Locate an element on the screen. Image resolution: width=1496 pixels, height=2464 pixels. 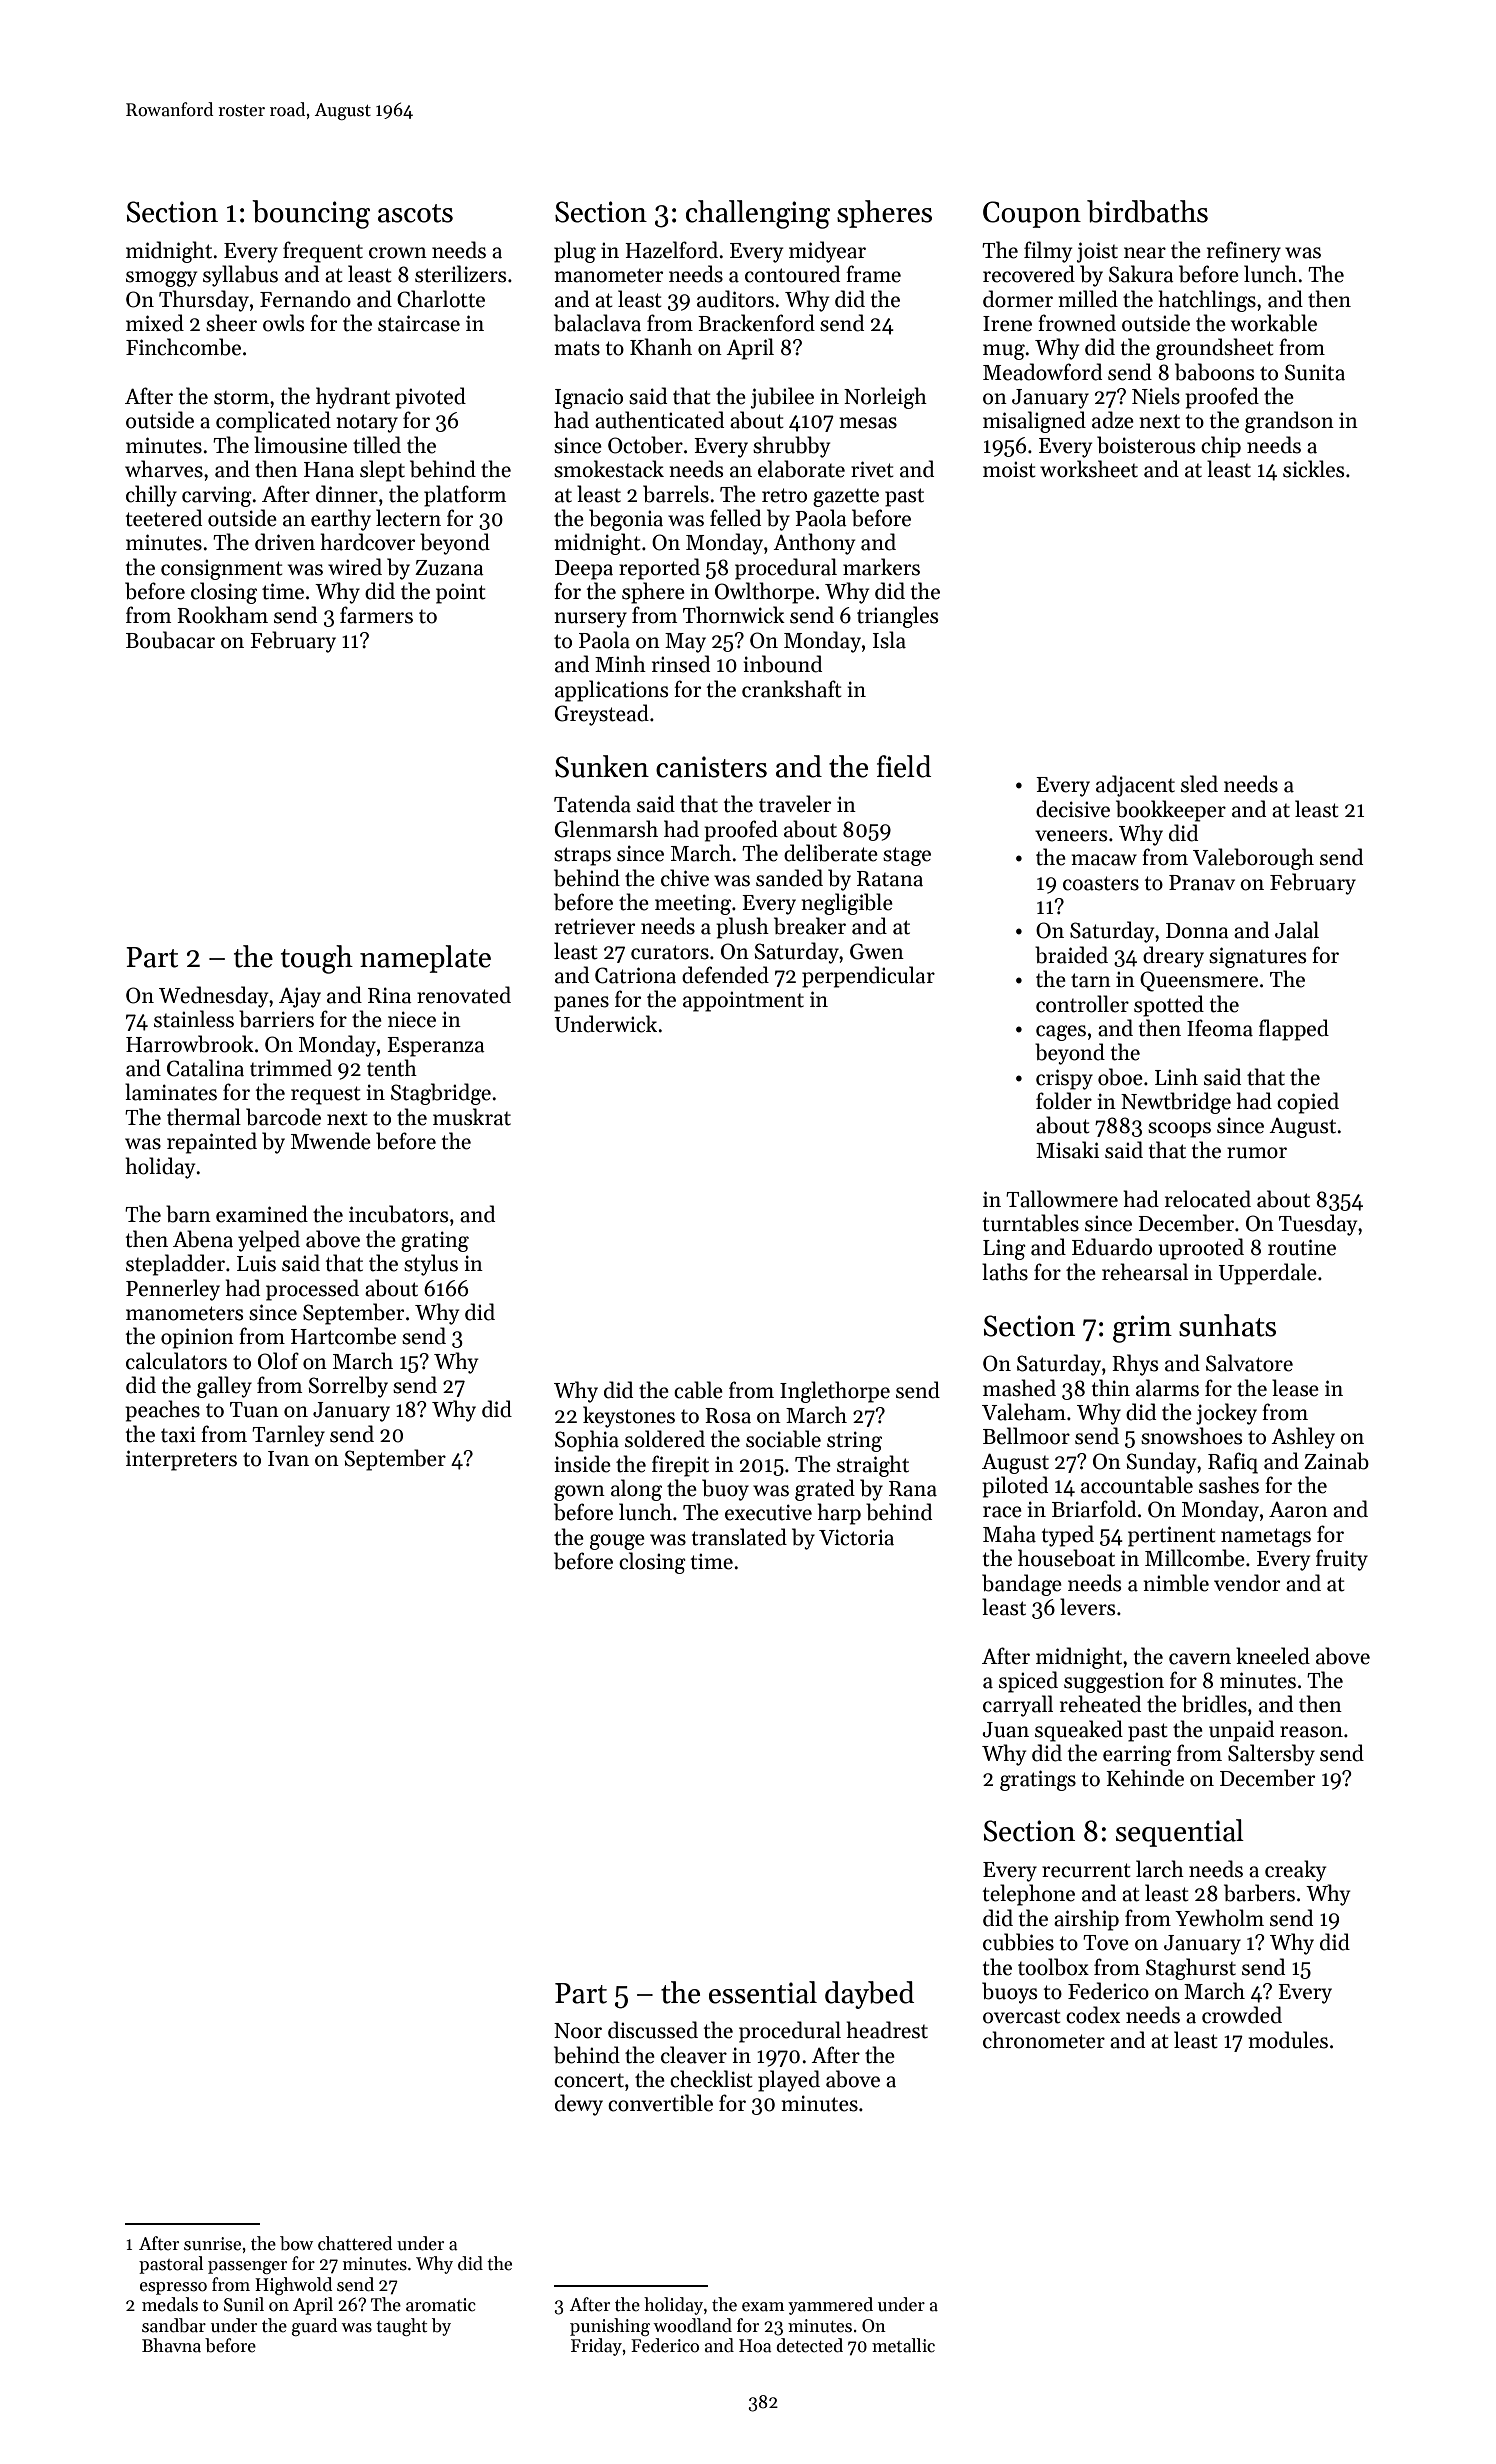
ascots is located at coordinates (415, 213).
